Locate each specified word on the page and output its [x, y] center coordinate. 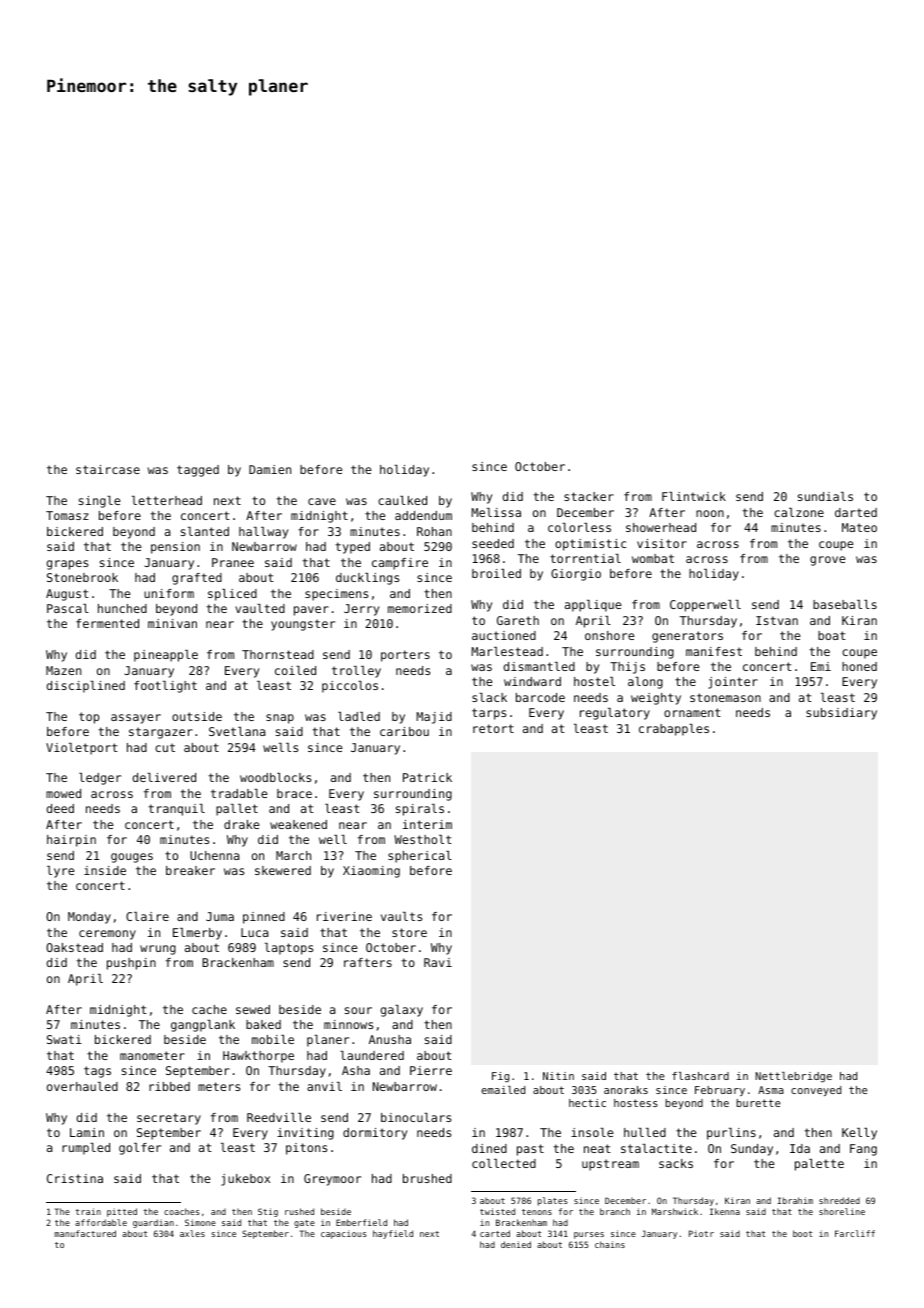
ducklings [367, 579]
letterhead [167, 500]
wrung [158, 950]
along [645, 683]
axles [192, 1233]
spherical [420, 857]
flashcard [700, 1076]
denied [516, 1244]
